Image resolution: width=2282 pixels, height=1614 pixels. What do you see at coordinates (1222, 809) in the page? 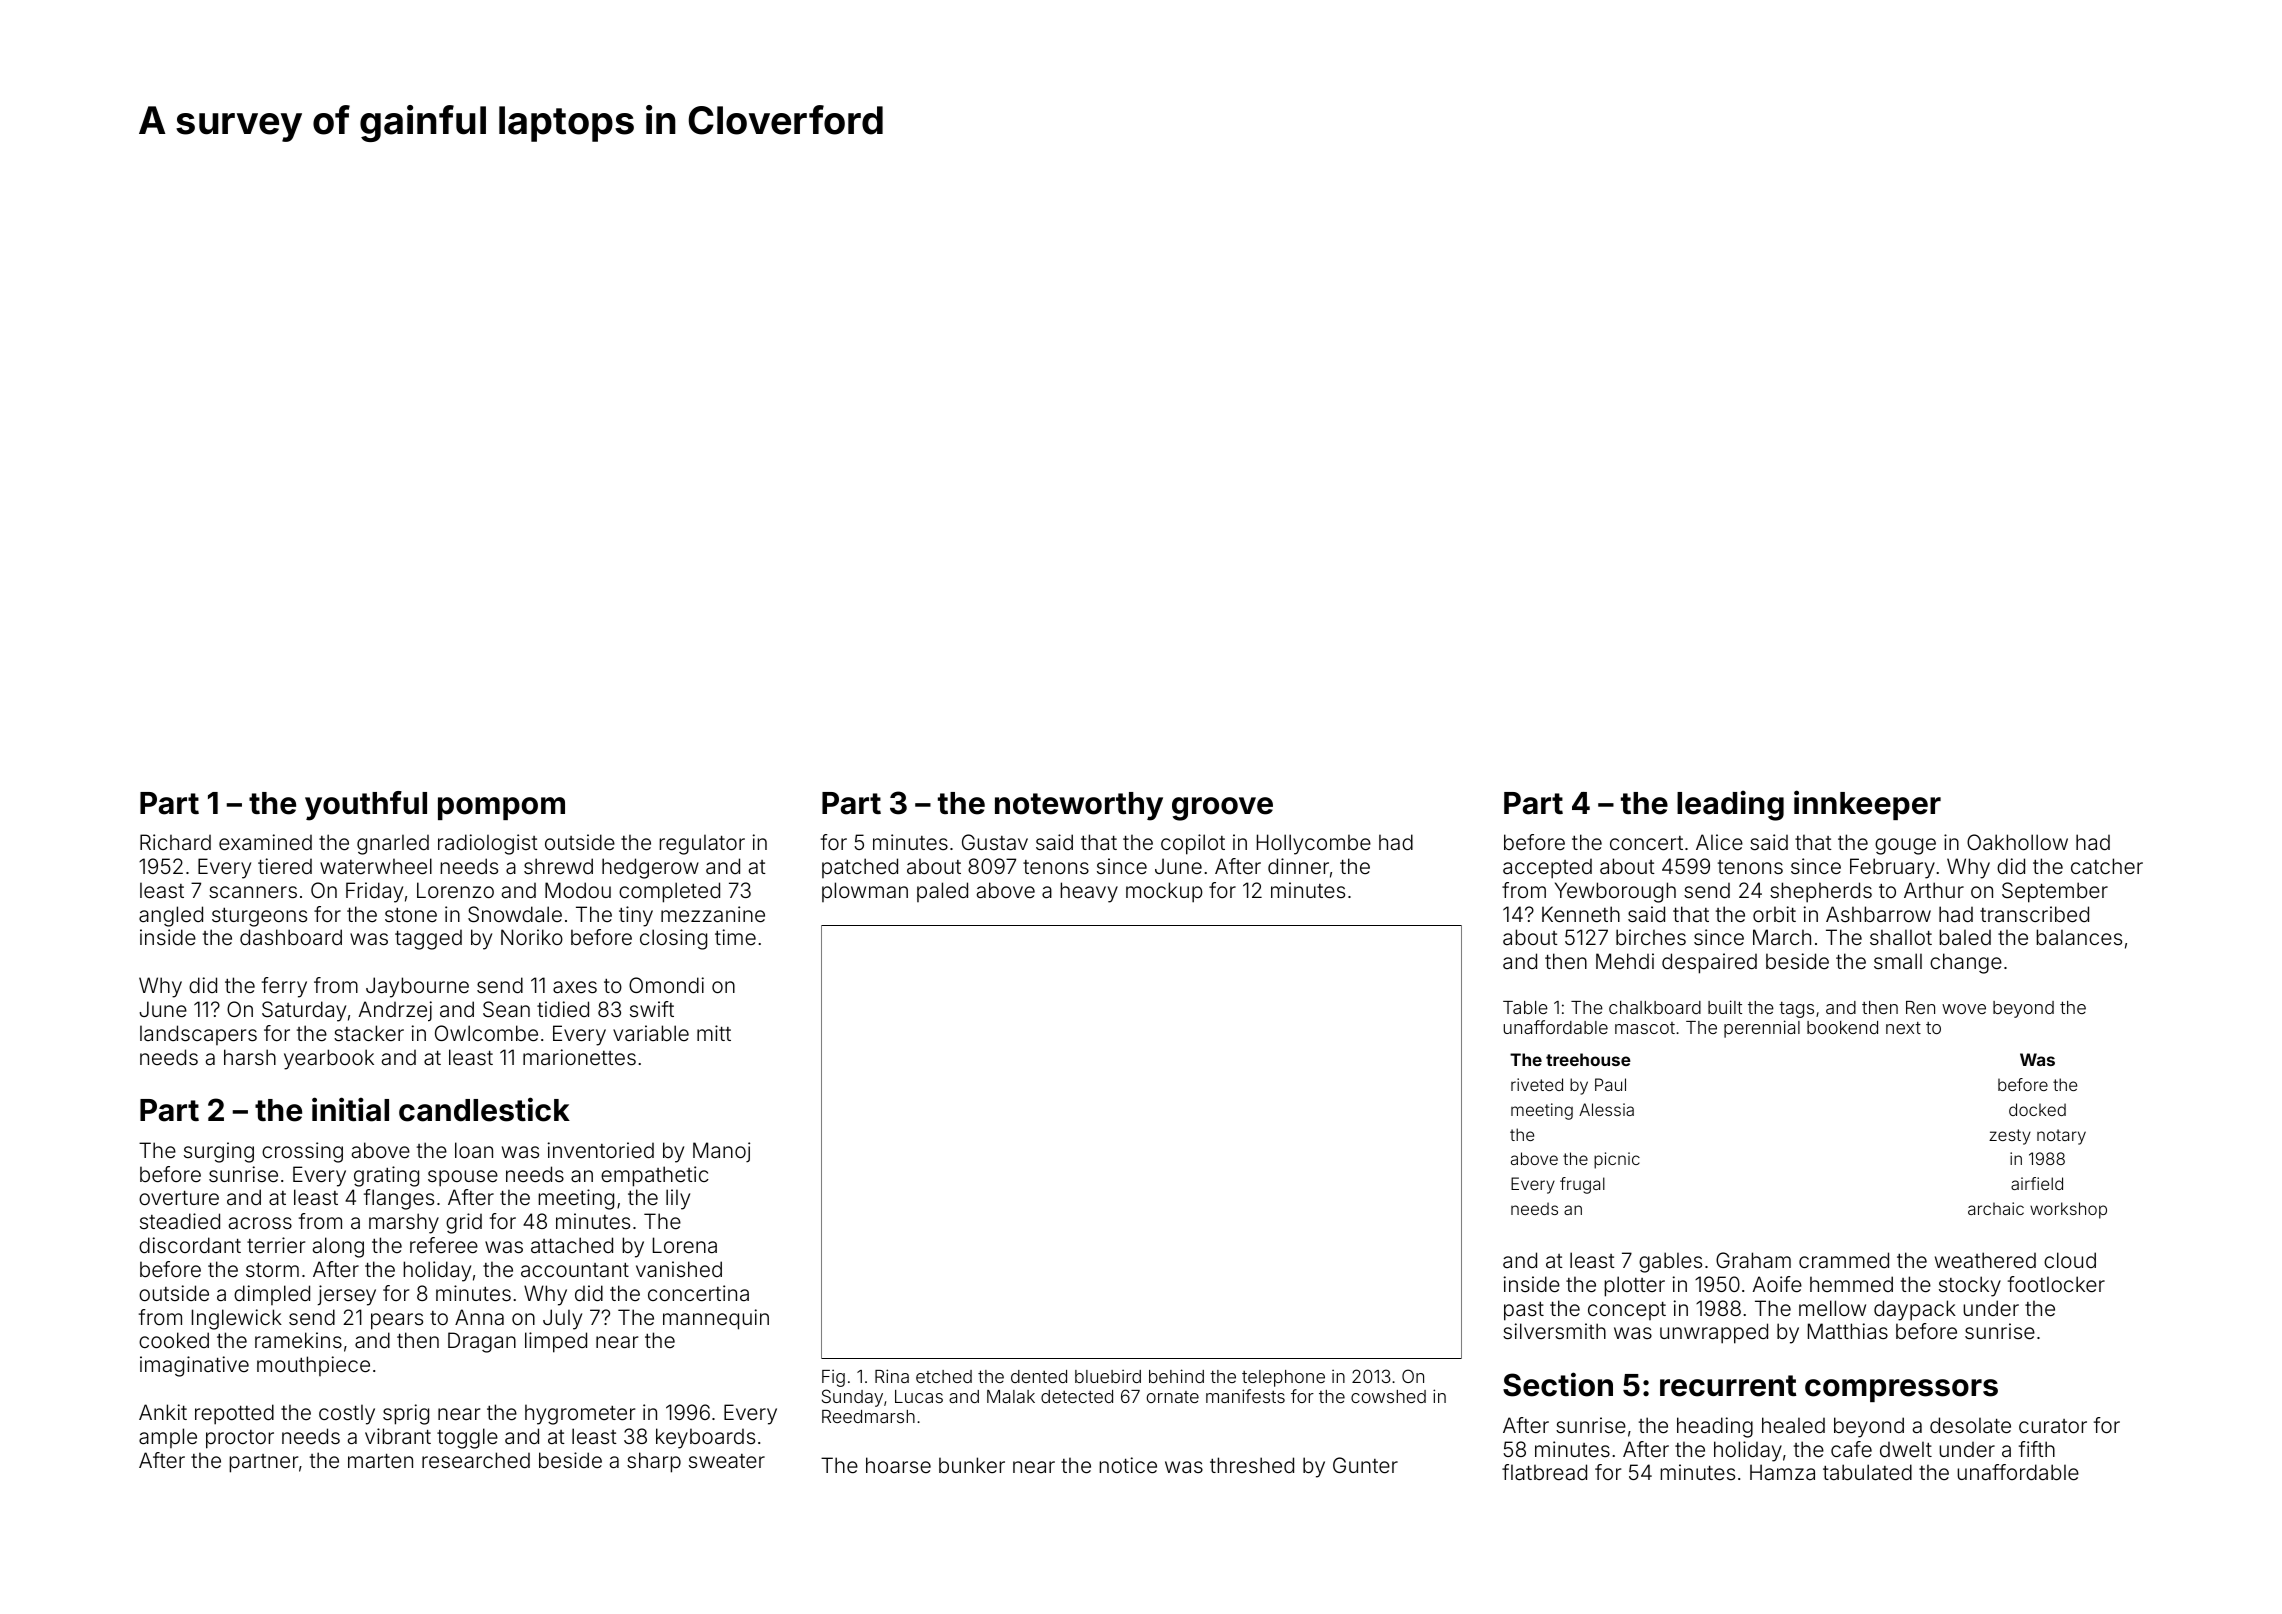
I see `groove` at bounding box center [1222, 809].
